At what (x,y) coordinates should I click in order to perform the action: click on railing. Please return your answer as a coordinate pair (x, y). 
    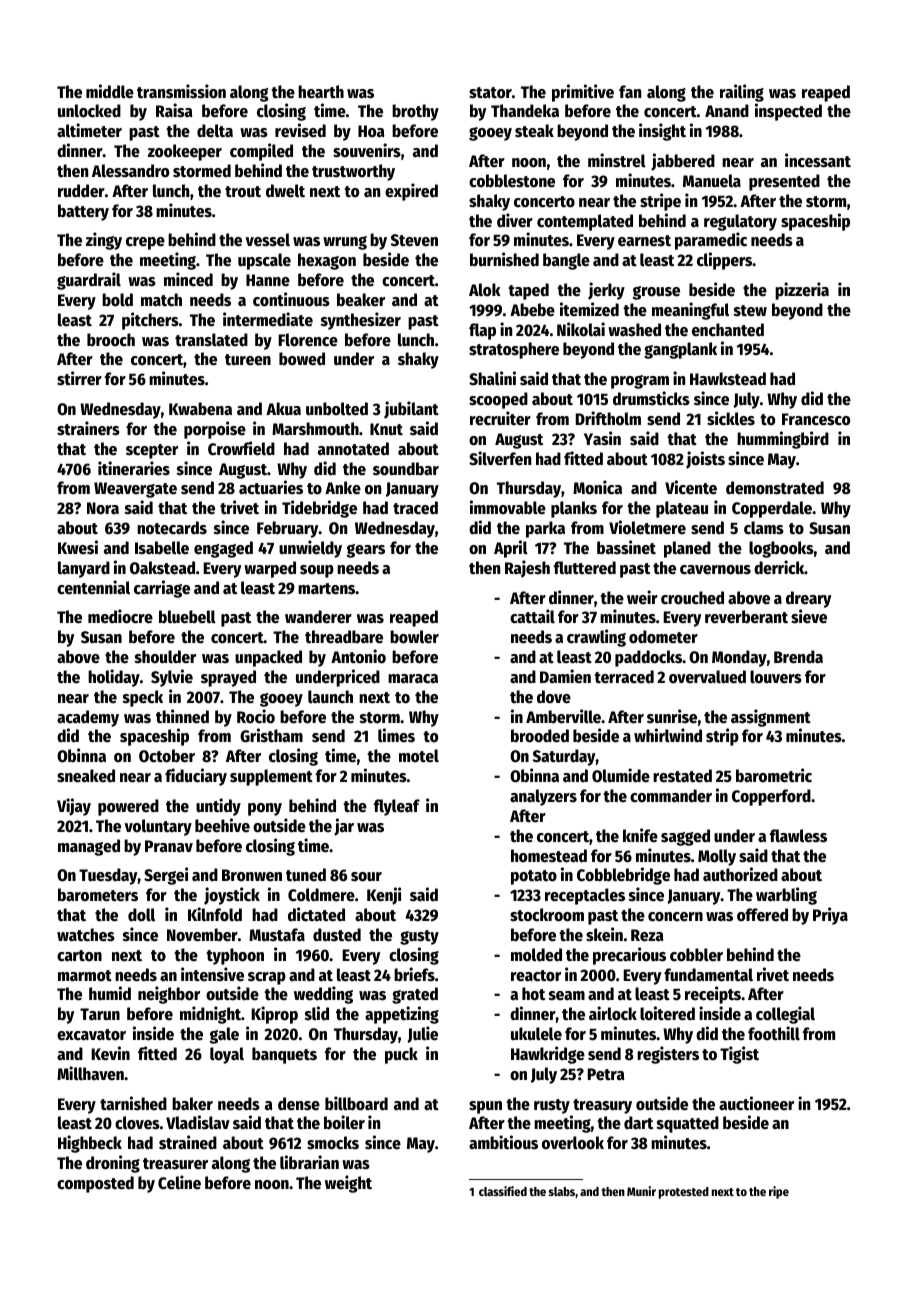
    Looking at the image, I should click on (742, 93).
